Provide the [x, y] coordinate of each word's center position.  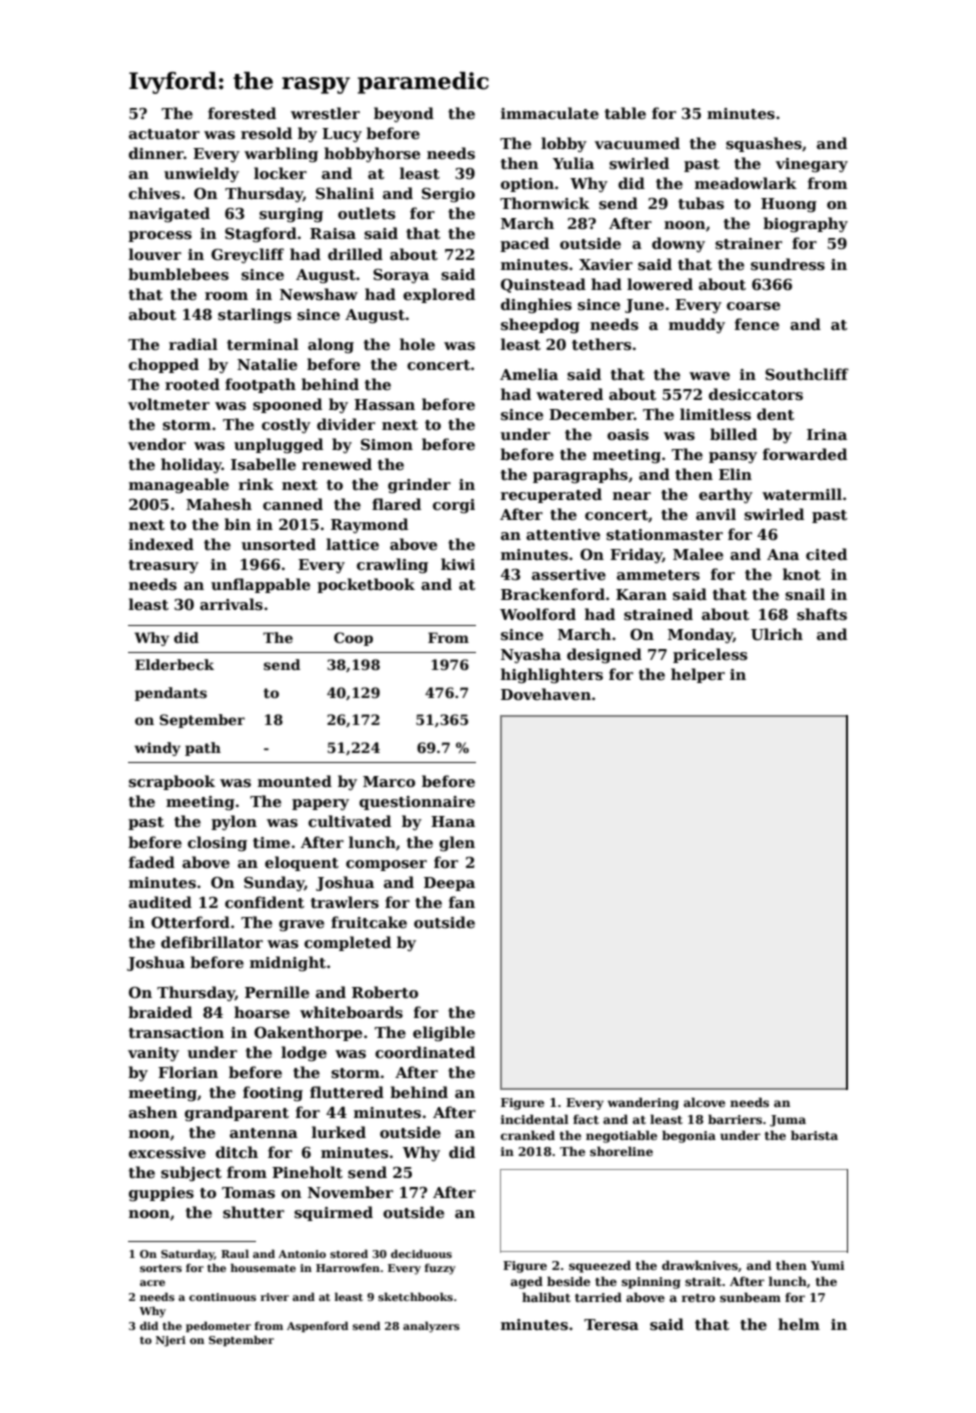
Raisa [333, 233]
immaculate [550, 113]
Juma [788, 1121]
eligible [444, 1034]
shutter [253, 1212]
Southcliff [807, 374]
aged [527, 1282]
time [271, 842]
